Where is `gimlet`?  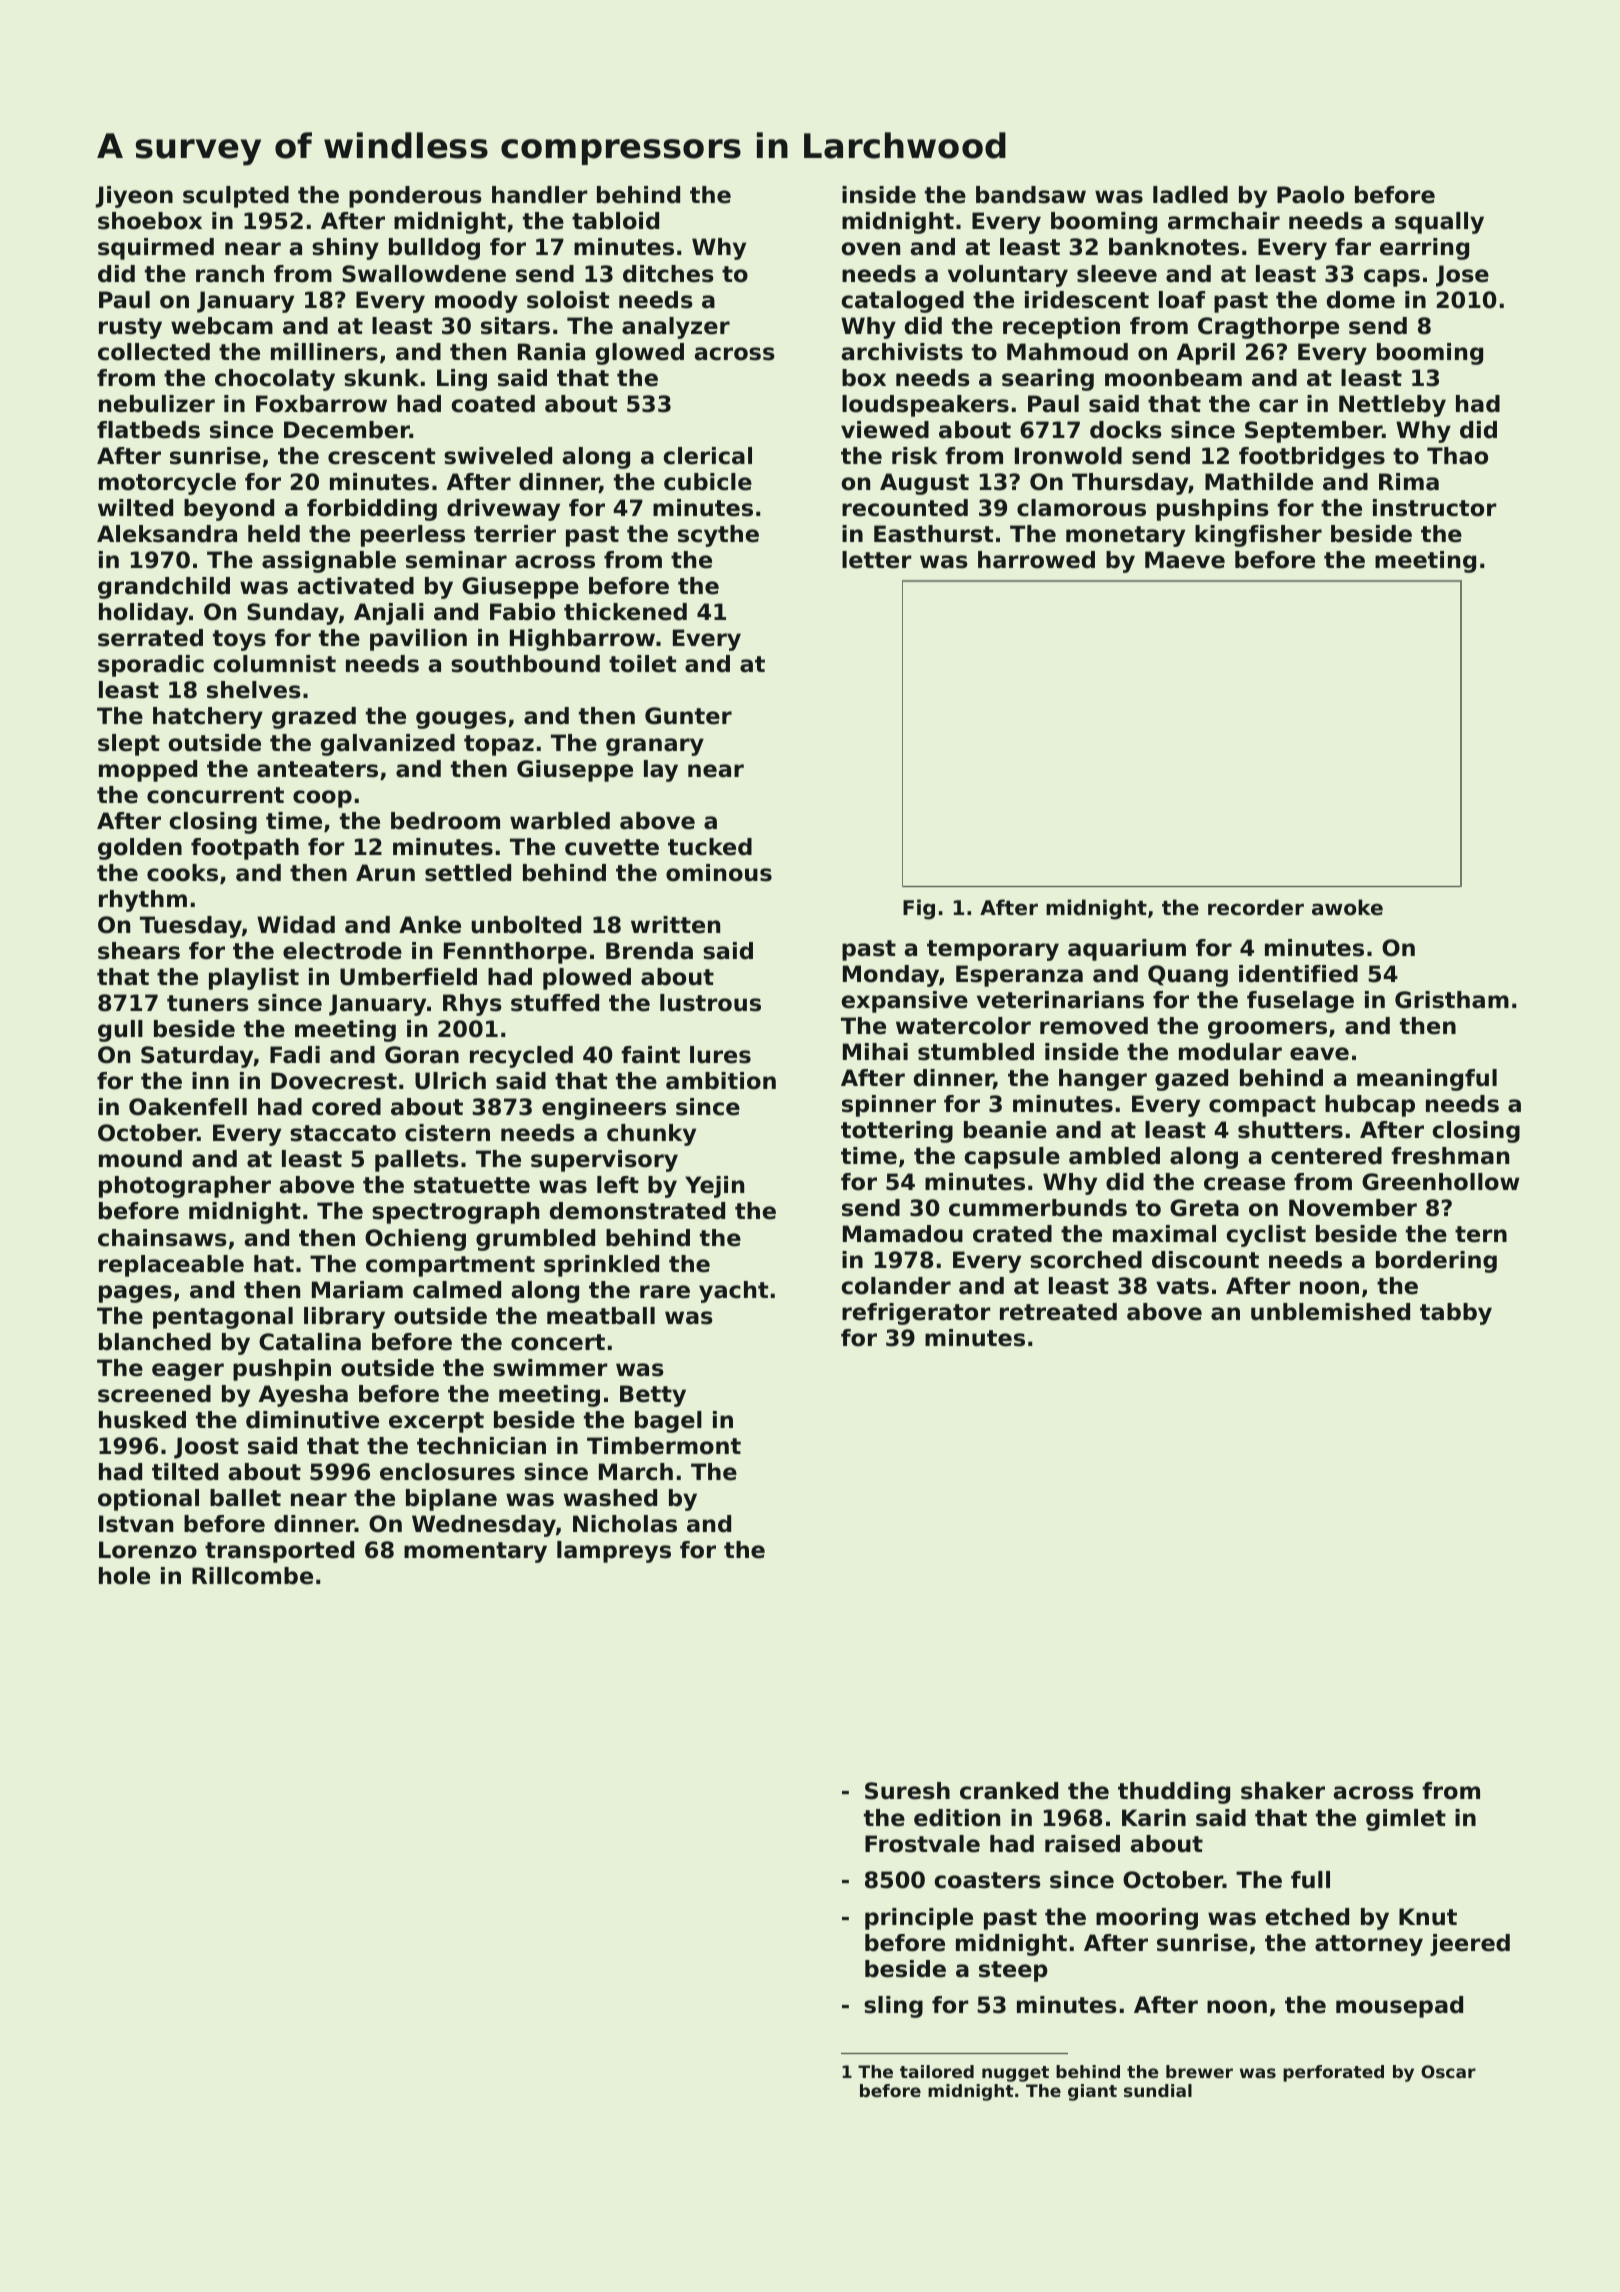
gimlet is located at coordinates (1406, 1820).
